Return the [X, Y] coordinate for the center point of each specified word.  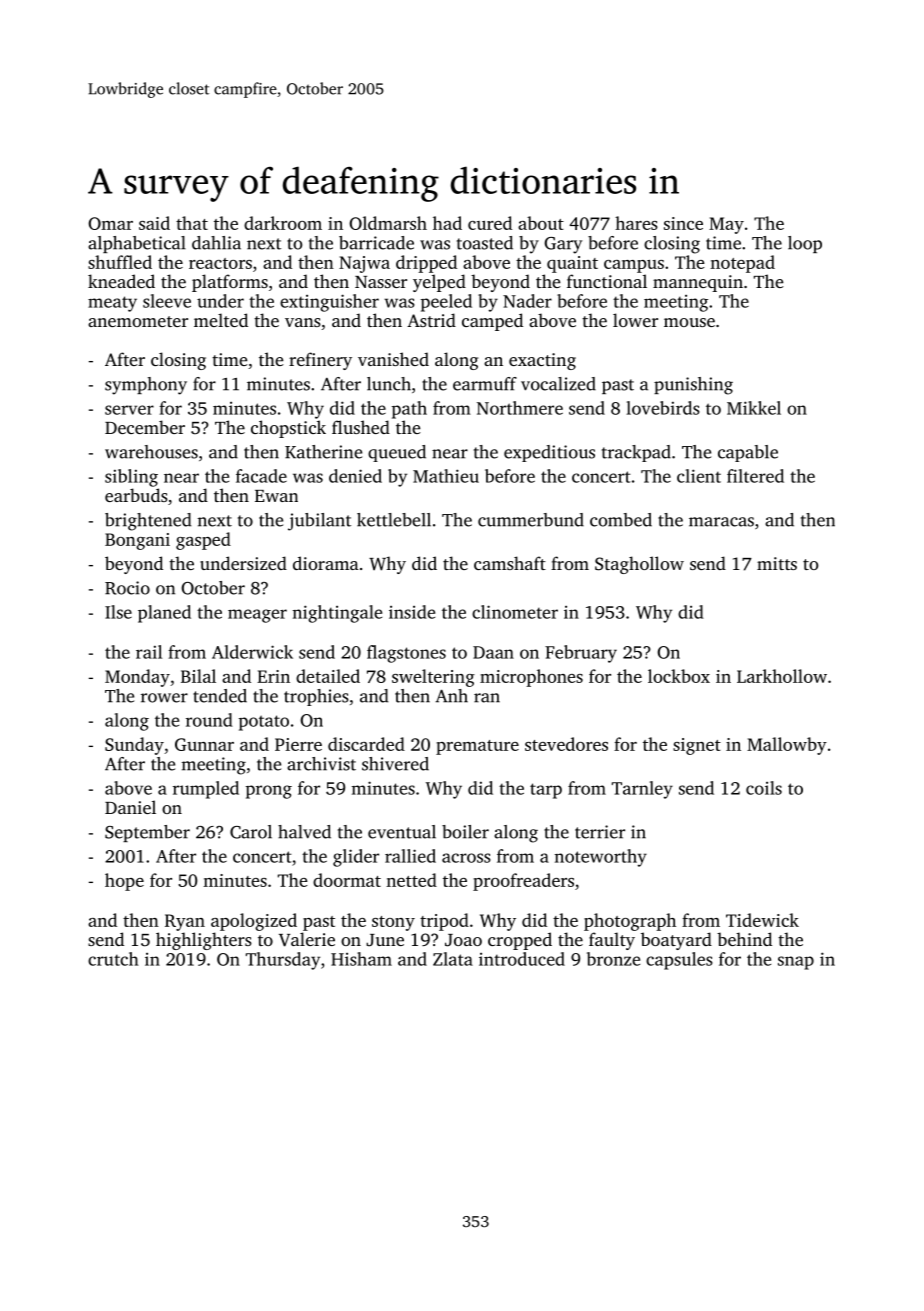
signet [697, 746]
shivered [395, 764]
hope [124, 882]
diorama [326, 563]
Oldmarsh [388, 223]
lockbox [679, 676]
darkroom [283, 223]
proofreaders [523, 882]
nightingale [337, 614]
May [726, 225]
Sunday [134, 746]
